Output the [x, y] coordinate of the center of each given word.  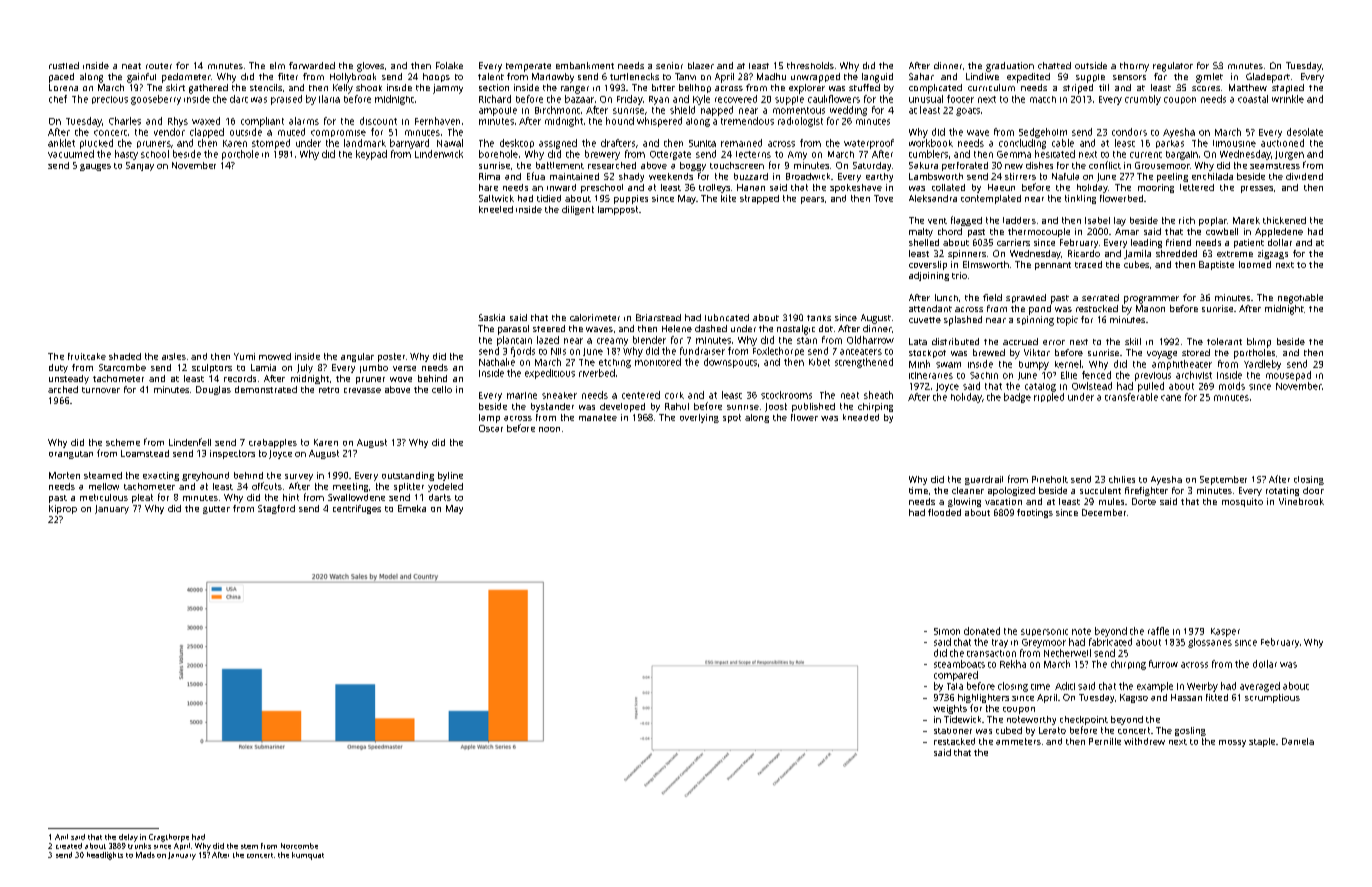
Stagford [276, 509]
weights [950, 709]
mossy [1232, 743]
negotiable [1300, 299]
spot [732, 418]
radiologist [800, 122]
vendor [169, 132]
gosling [1190, 731]
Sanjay [140, 166]
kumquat [308, 856]
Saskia [492, 317]
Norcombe [299, 846]
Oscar [491, 428]
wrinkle [1288, 99]
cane [1171, 398]
